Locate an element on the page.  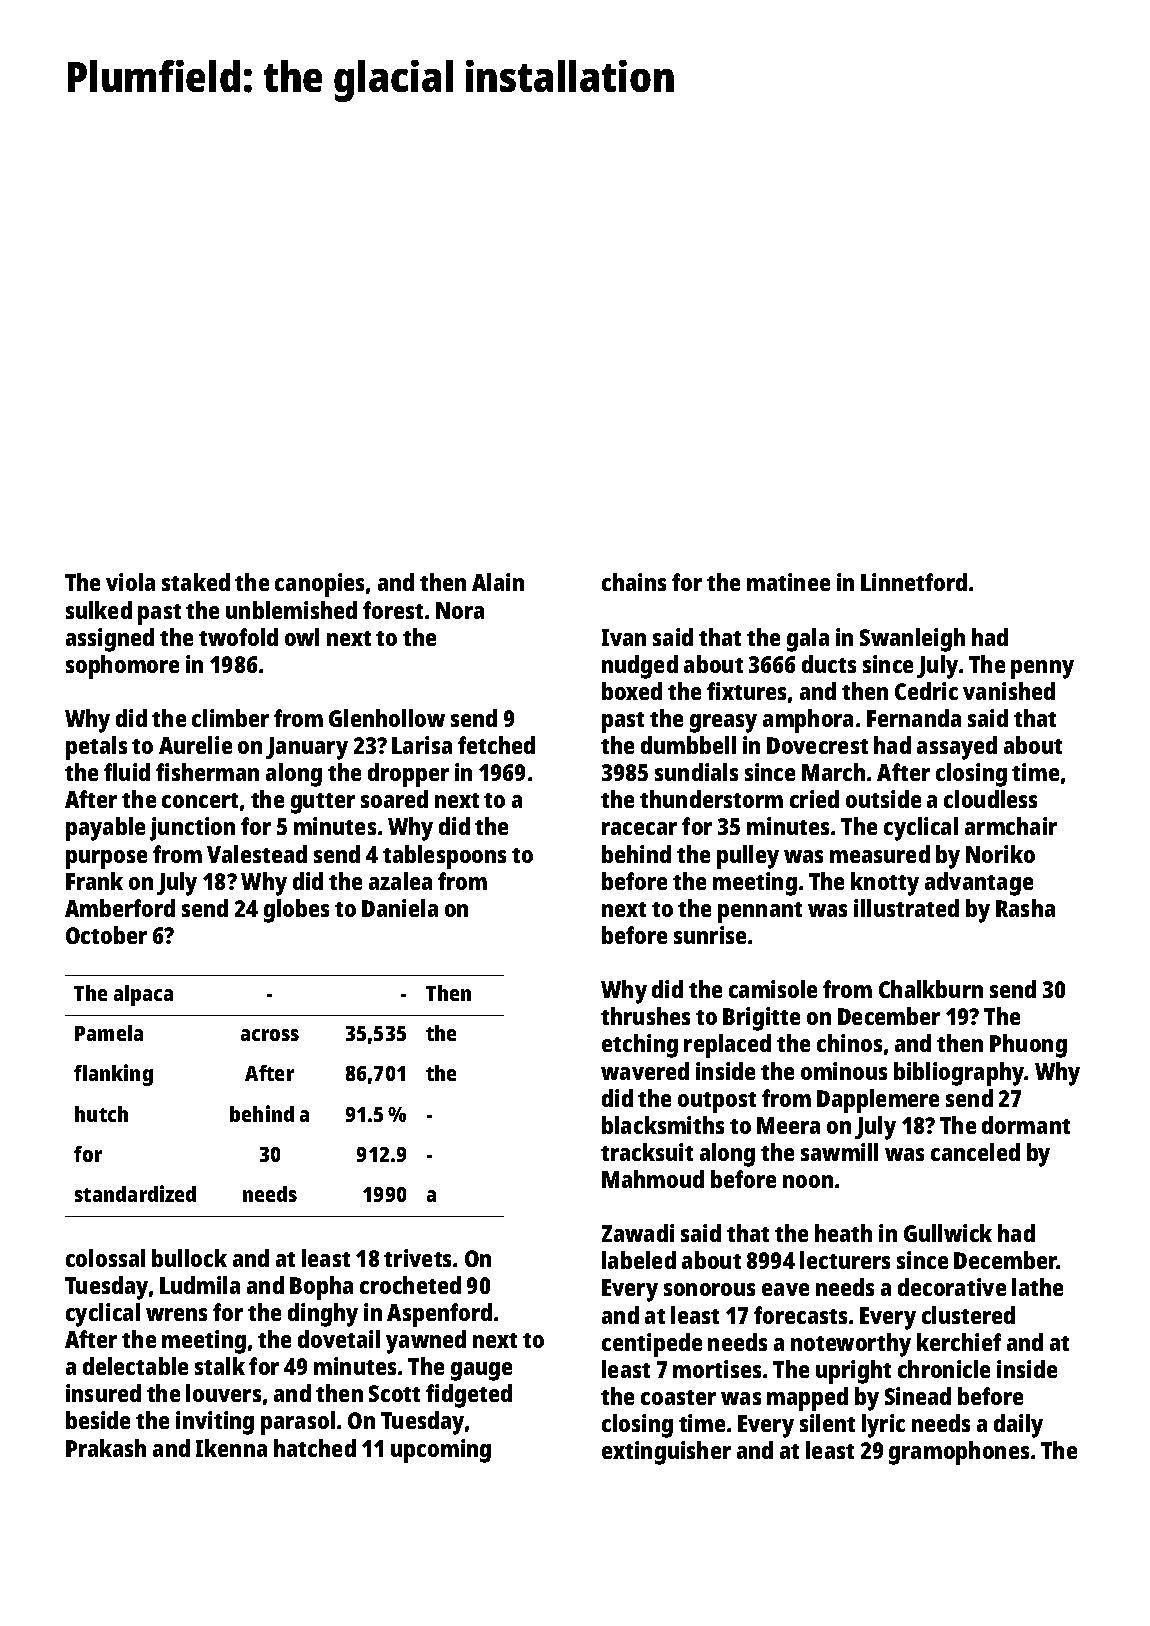
boxed is located at coordinates (632, 691).
